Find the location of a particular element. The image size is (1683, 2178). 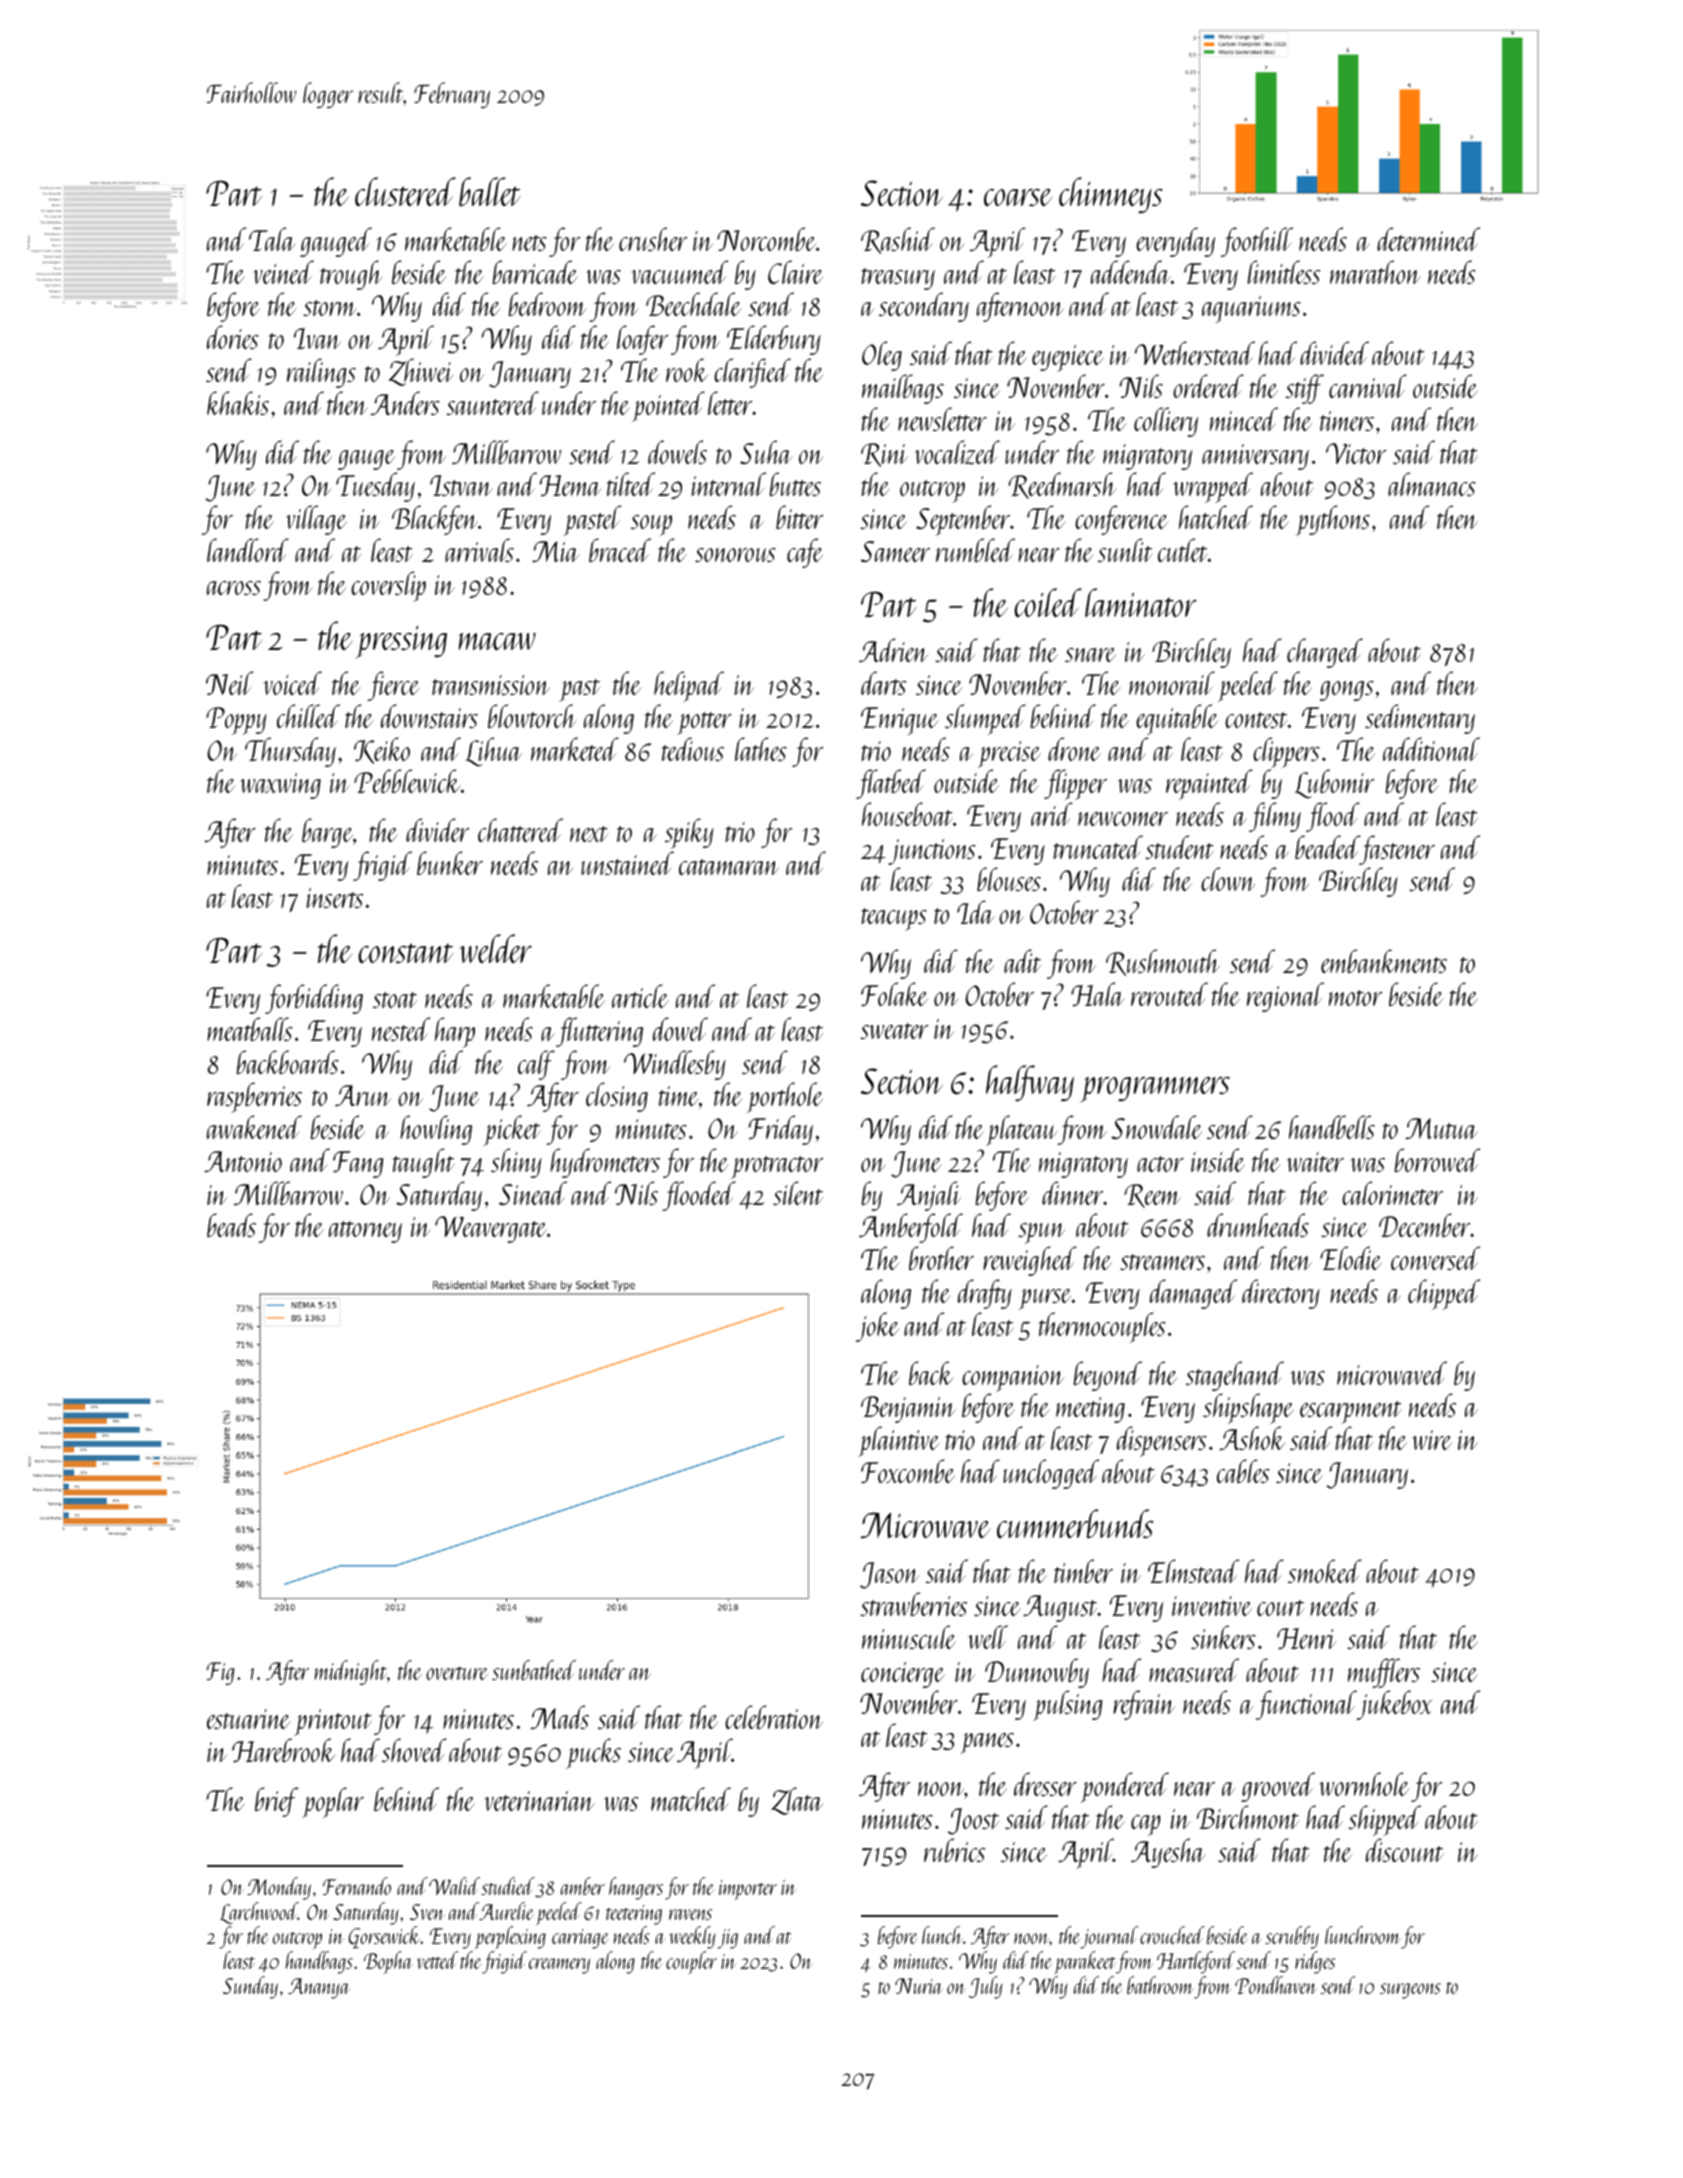

sunlit is located at coordinates (1125, 550).
